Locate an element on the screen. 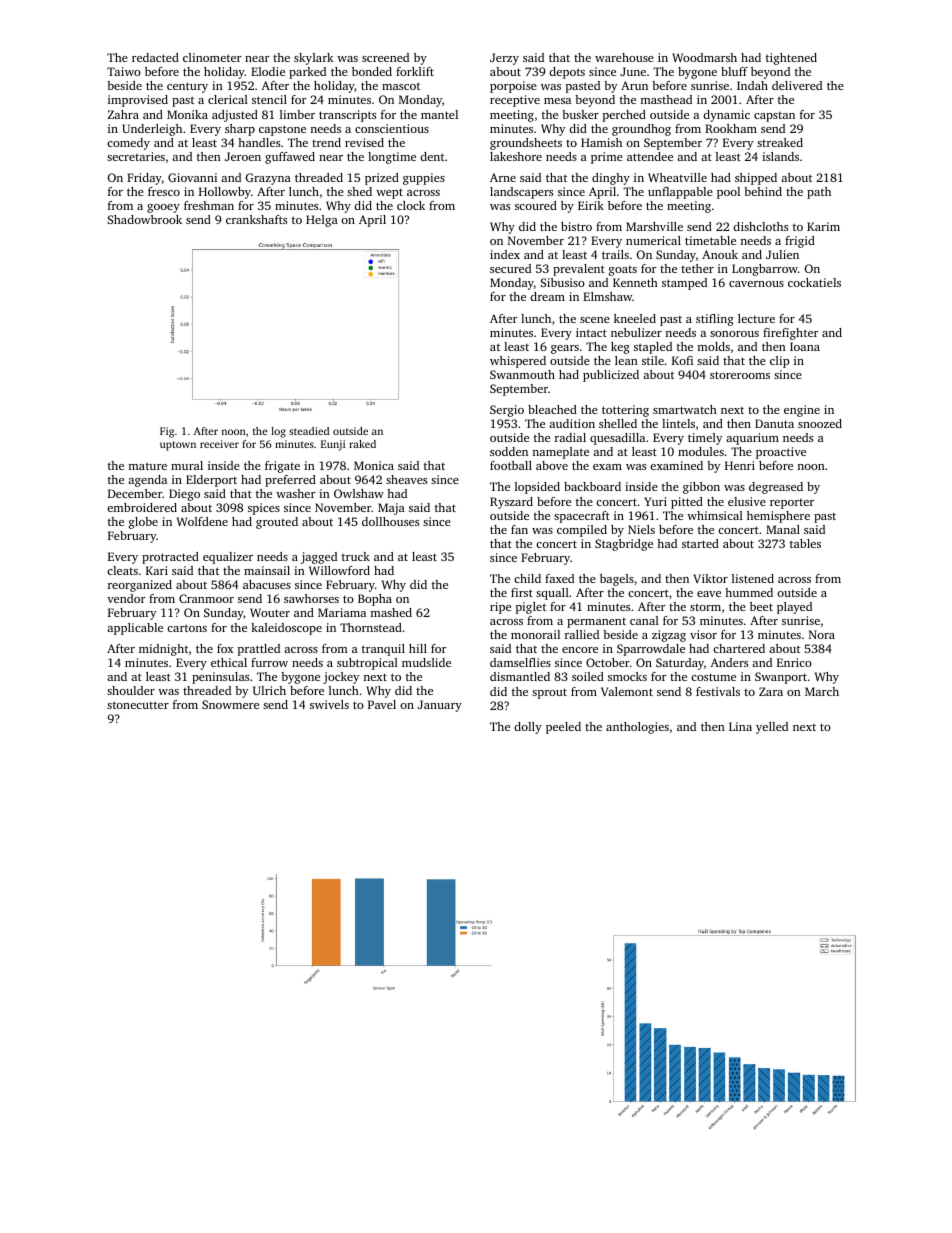 The width and height of the screenshot is (952, 1233). prattled is located at coordinates (259, 650).
